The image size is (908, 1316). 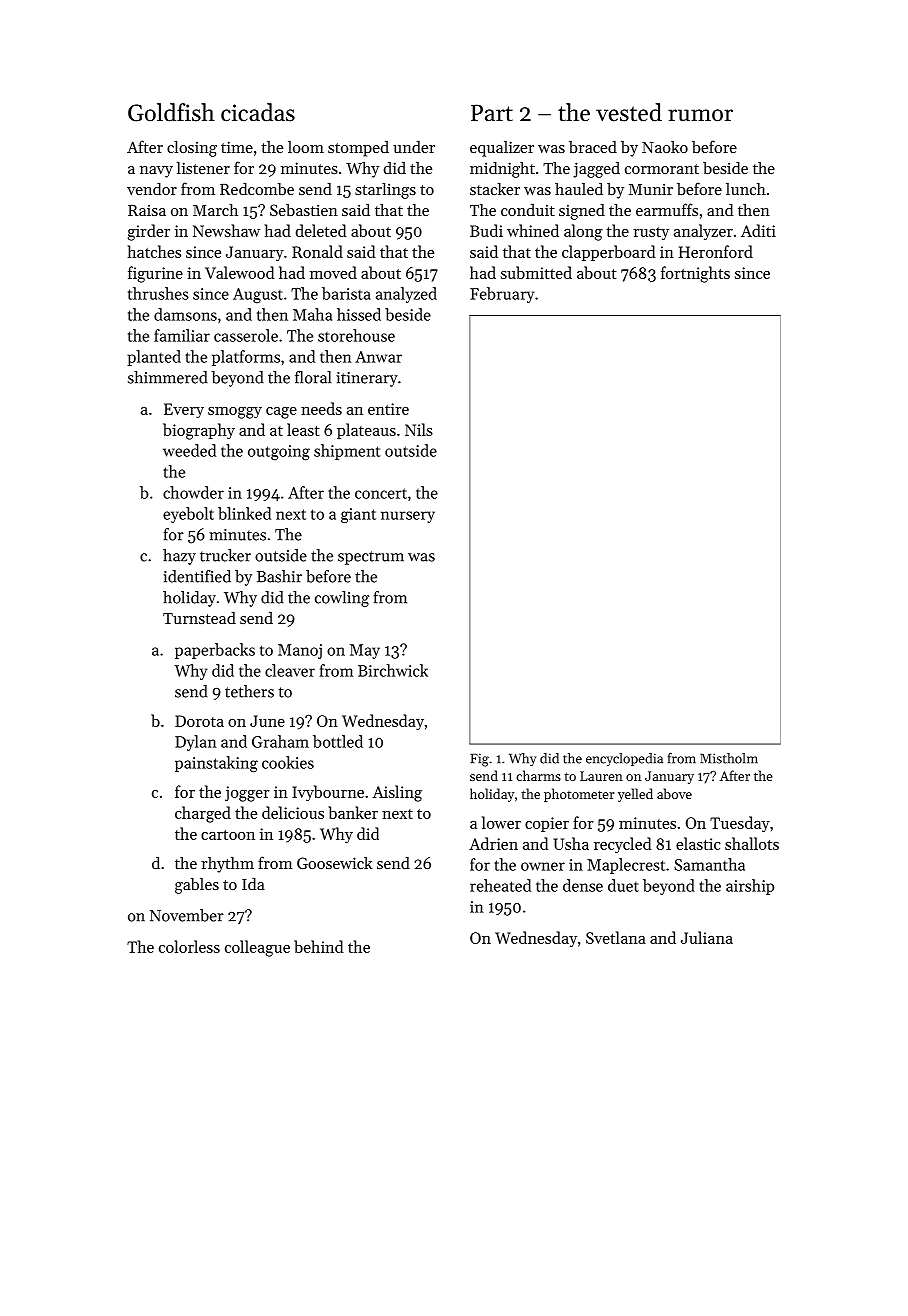 What do you see at coordinates (257, 948) in the screenshot?
I see `colleague` at bounding box center [257, 948].
